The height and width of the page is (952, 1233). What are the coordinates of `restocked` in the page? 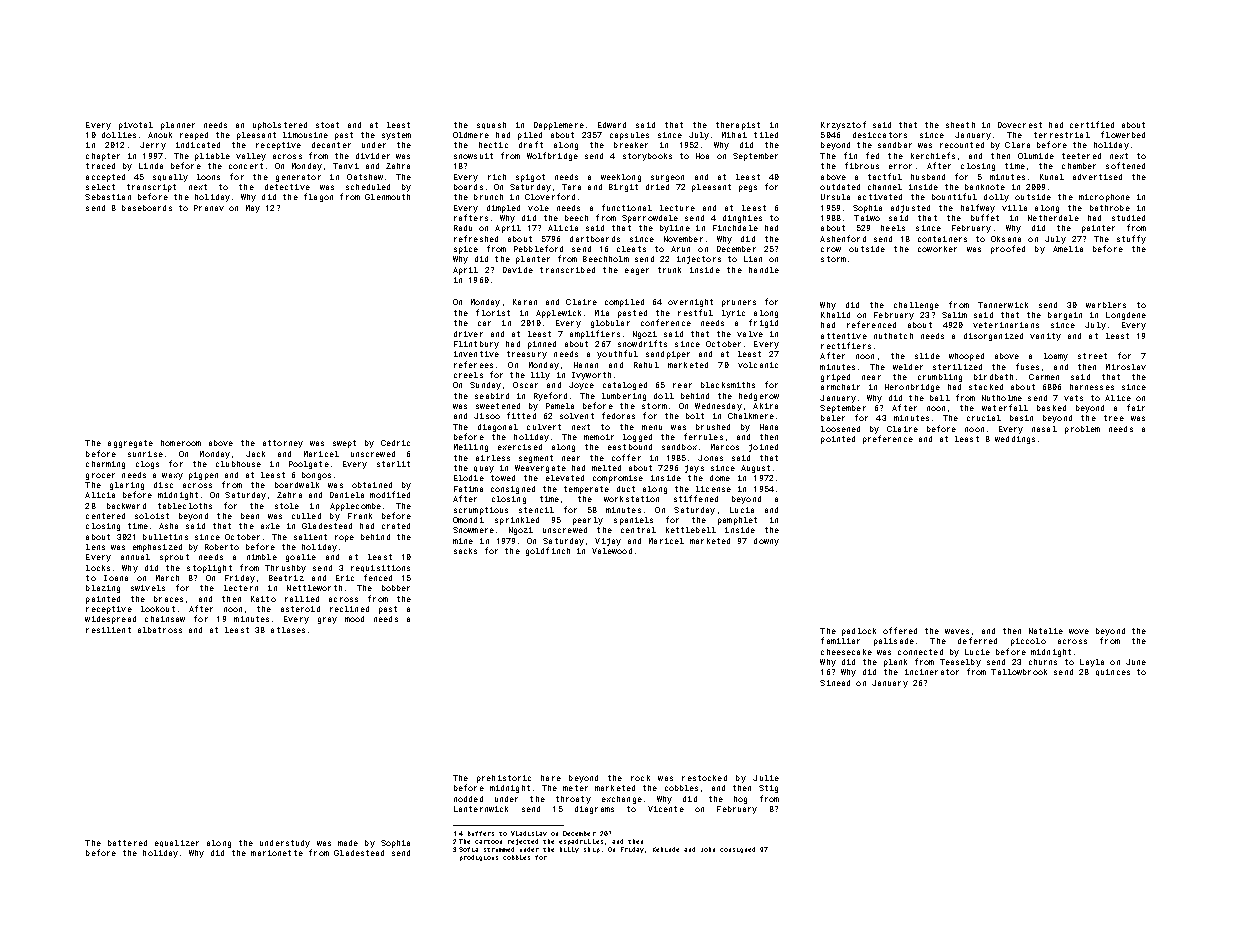 It's located at (704, 778).
